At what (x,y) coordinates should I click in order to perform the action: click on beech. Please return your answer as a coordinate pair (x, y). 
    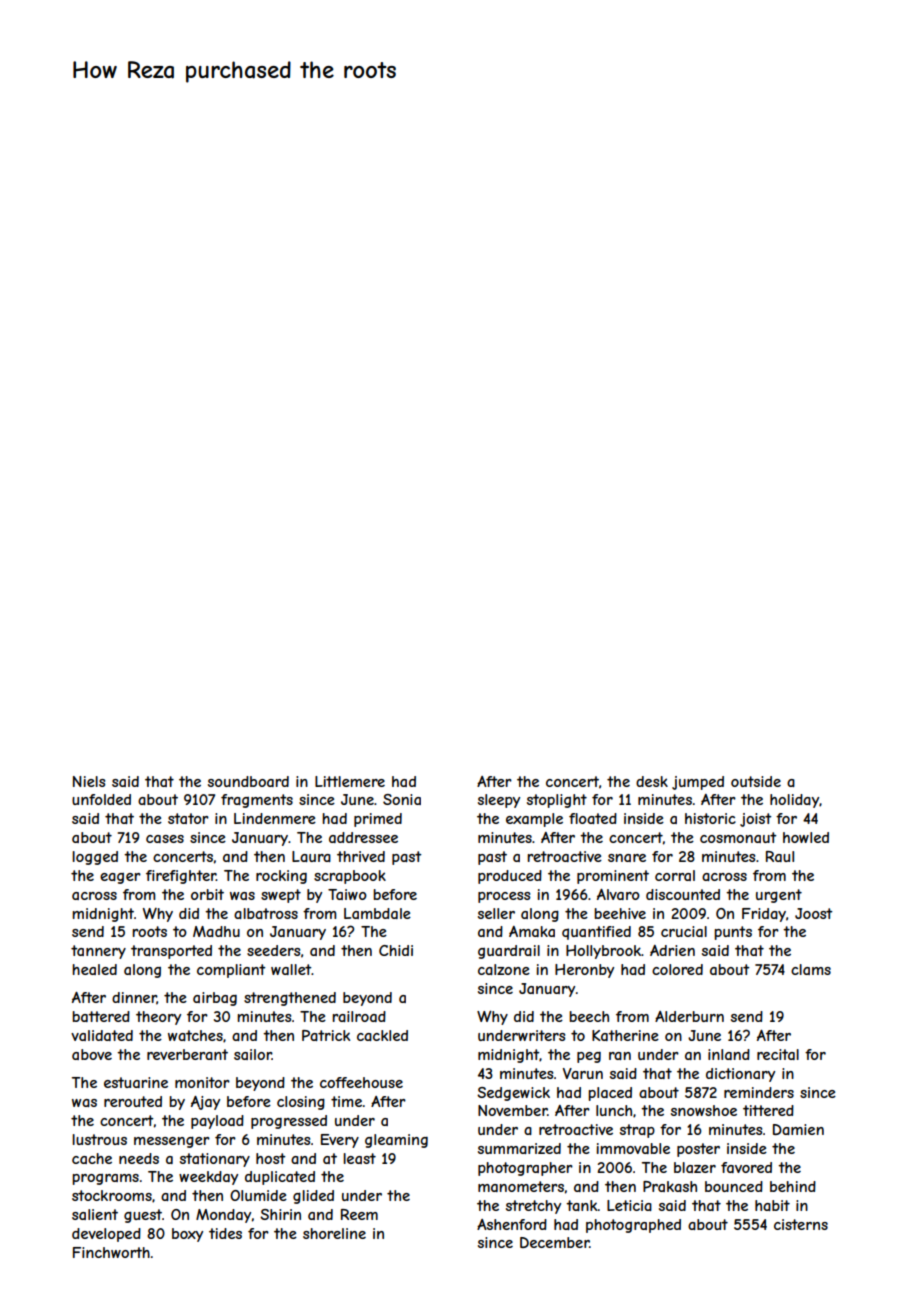
    Looking at the image, I should click on (589, 1016).
